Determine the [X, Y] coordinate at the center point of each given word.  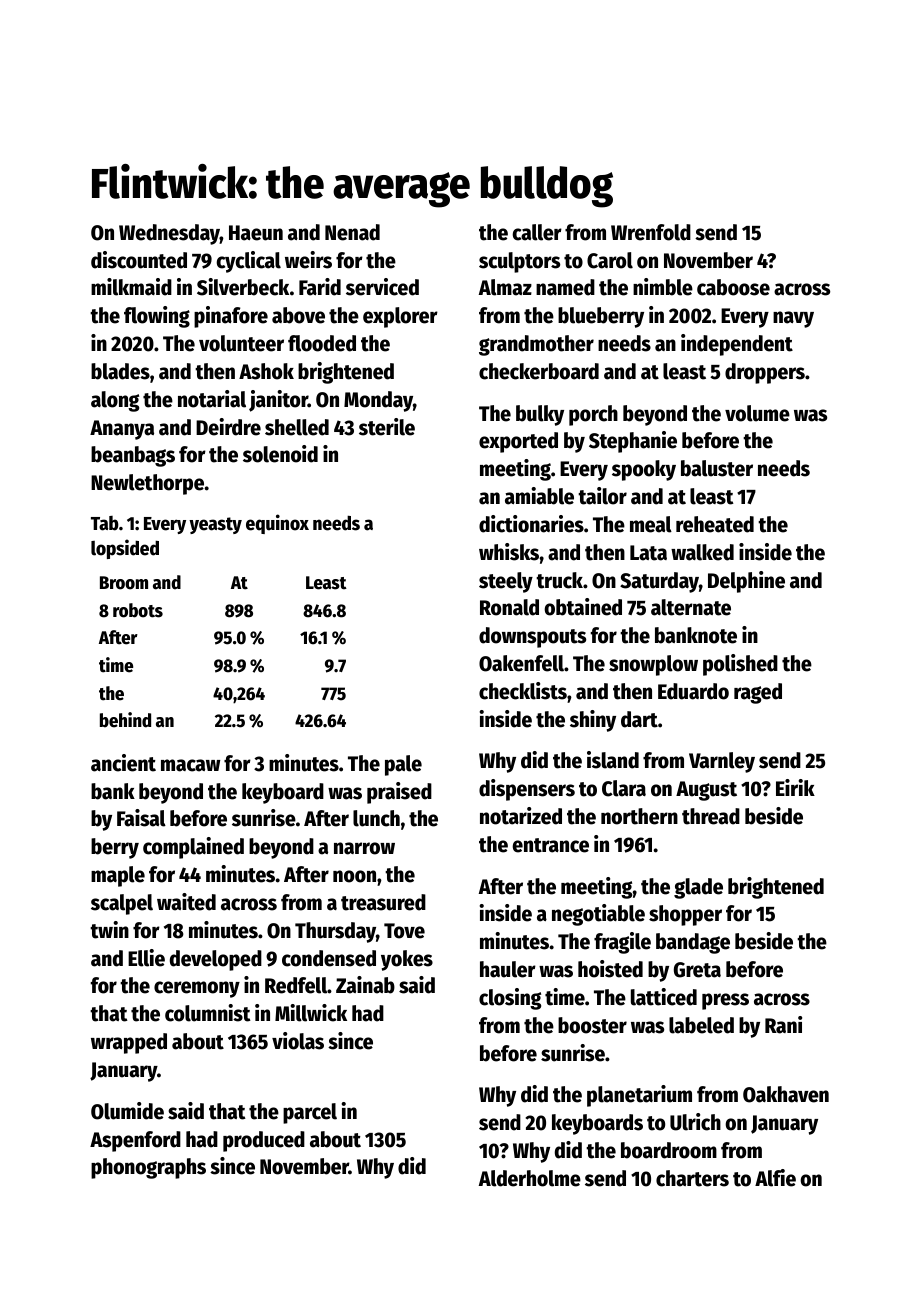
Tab [105, 523]
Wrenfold [651, 232]
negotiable [598, 915]
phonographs [148, 1168]
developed [216, 960]
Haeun [256, 233]
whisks [509, 552]
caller [537, 232]
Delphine [746, 582]
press [725, 1001]
